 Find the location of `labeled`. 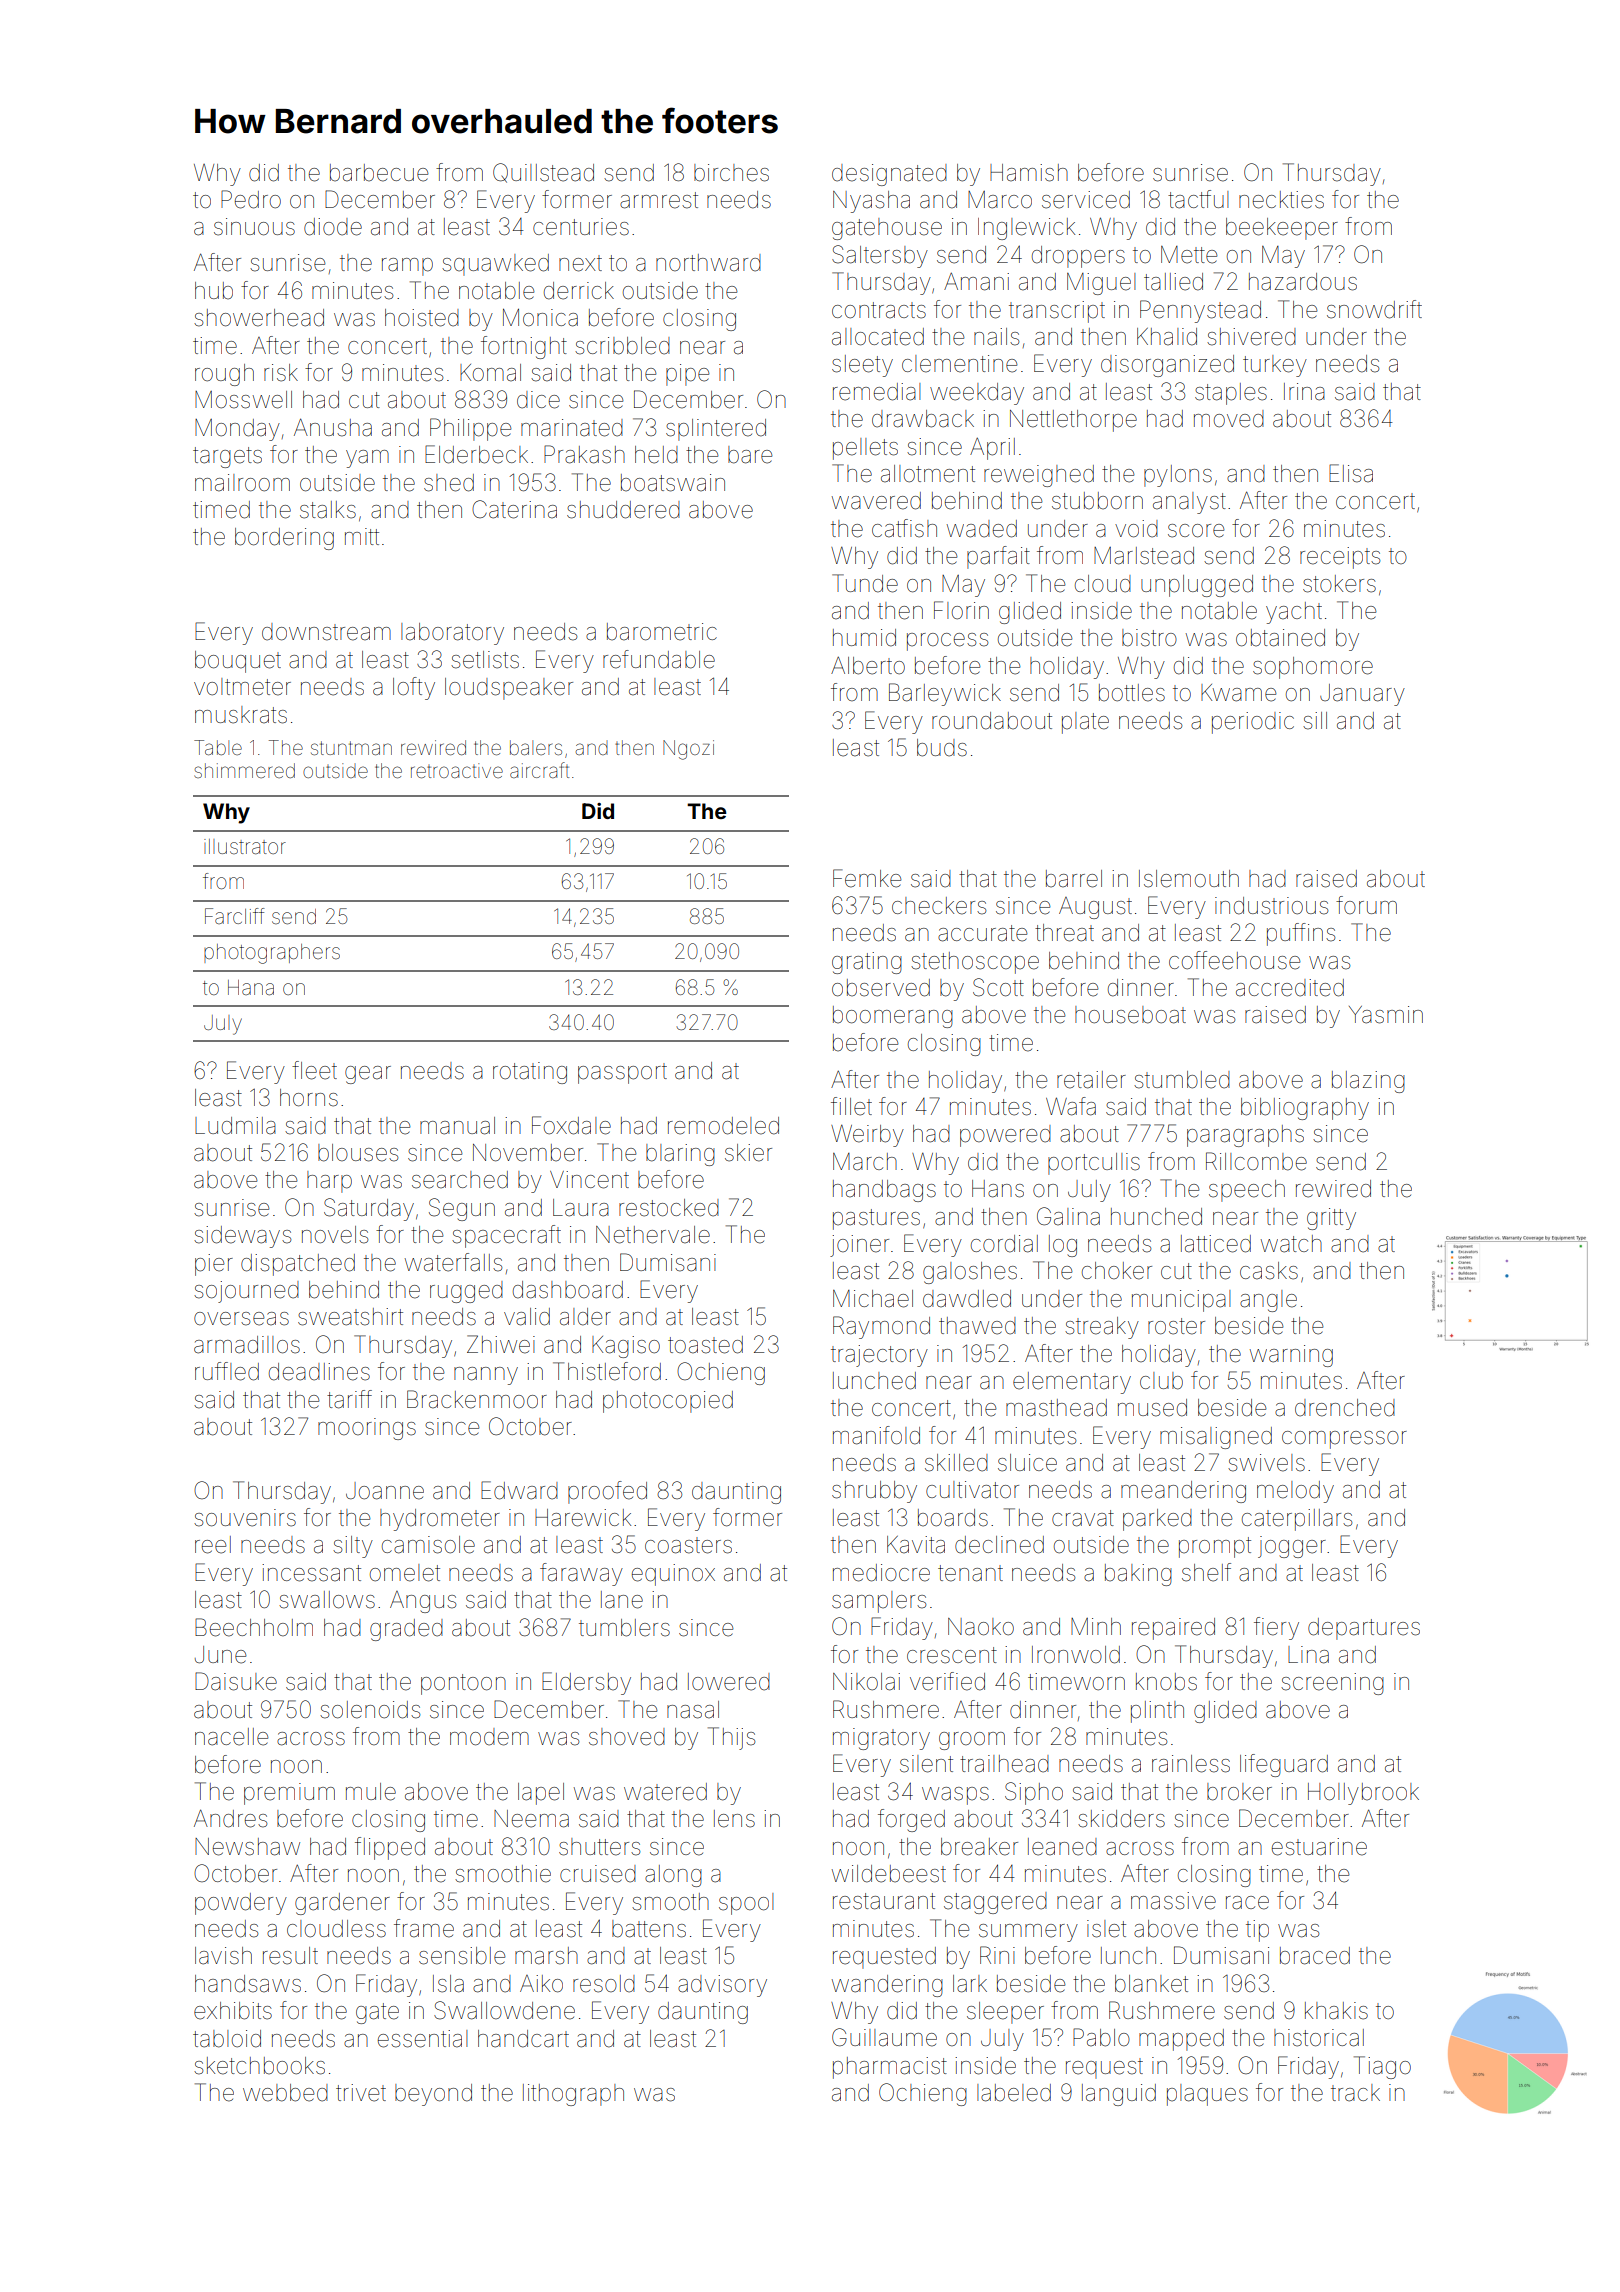

labeled is located at coordinates (1014, 2093).
